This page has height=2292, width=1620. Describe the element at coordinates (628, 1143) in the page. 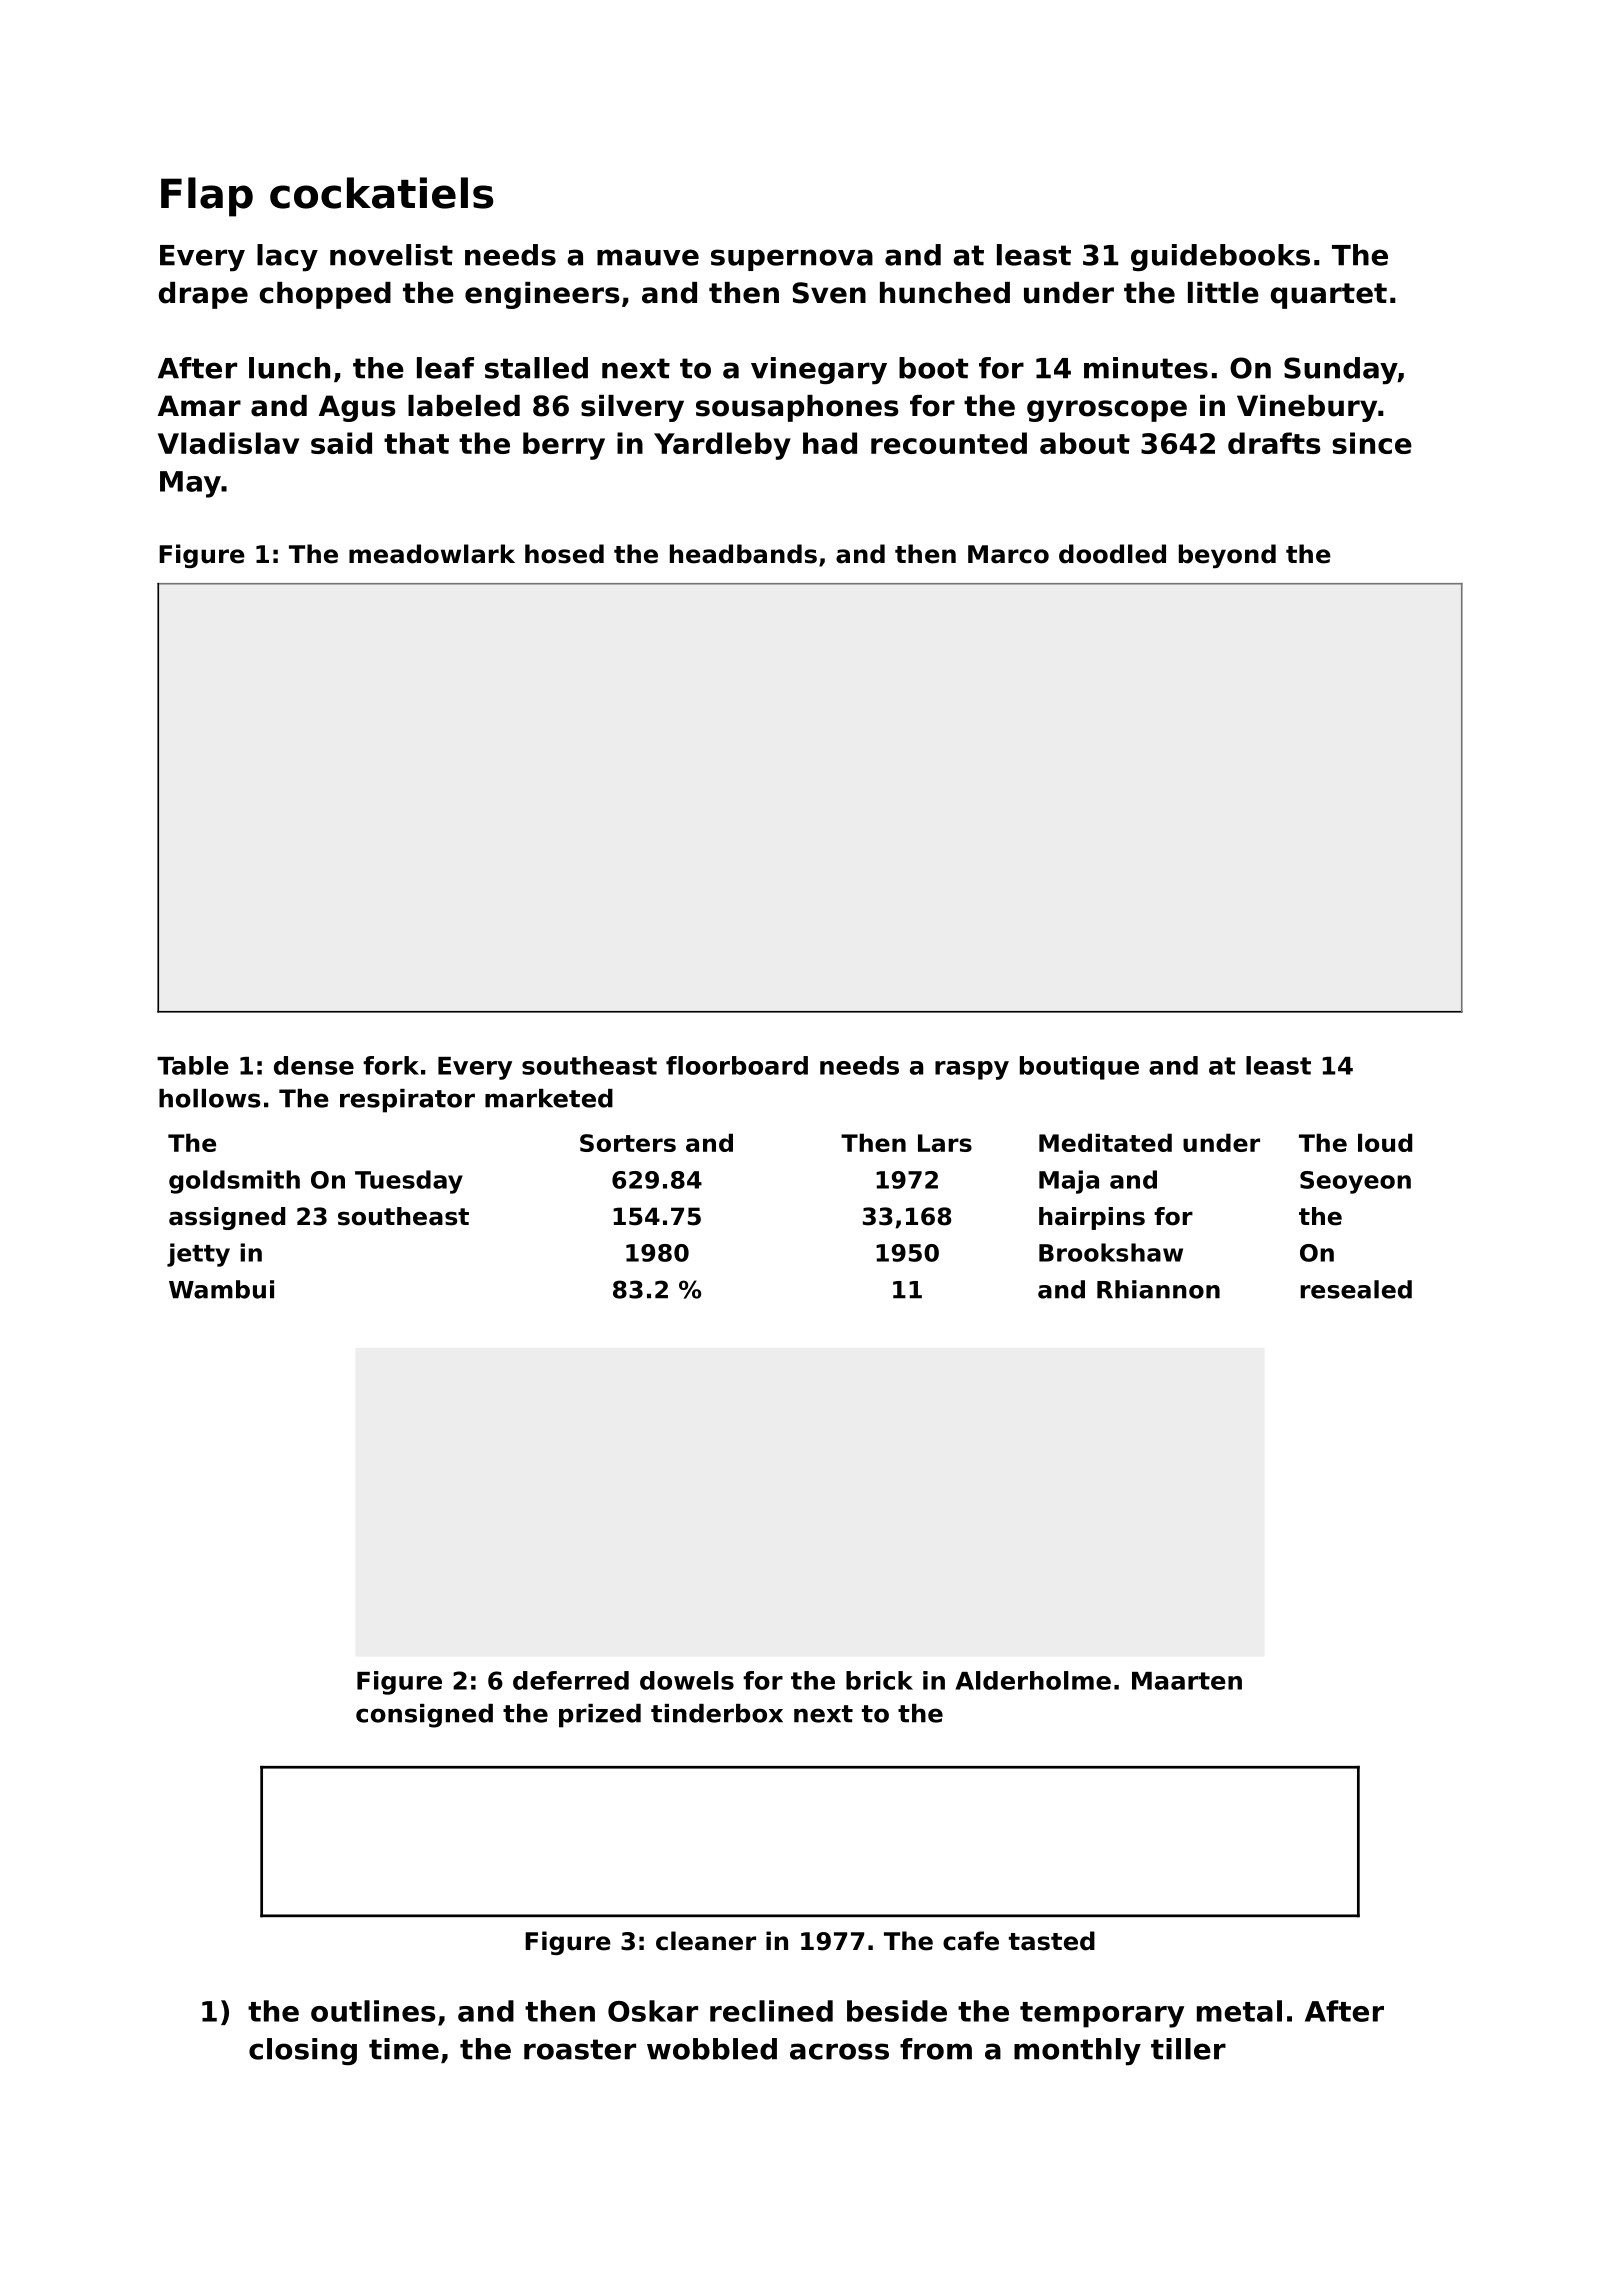

I see `Sorters` at that location.
